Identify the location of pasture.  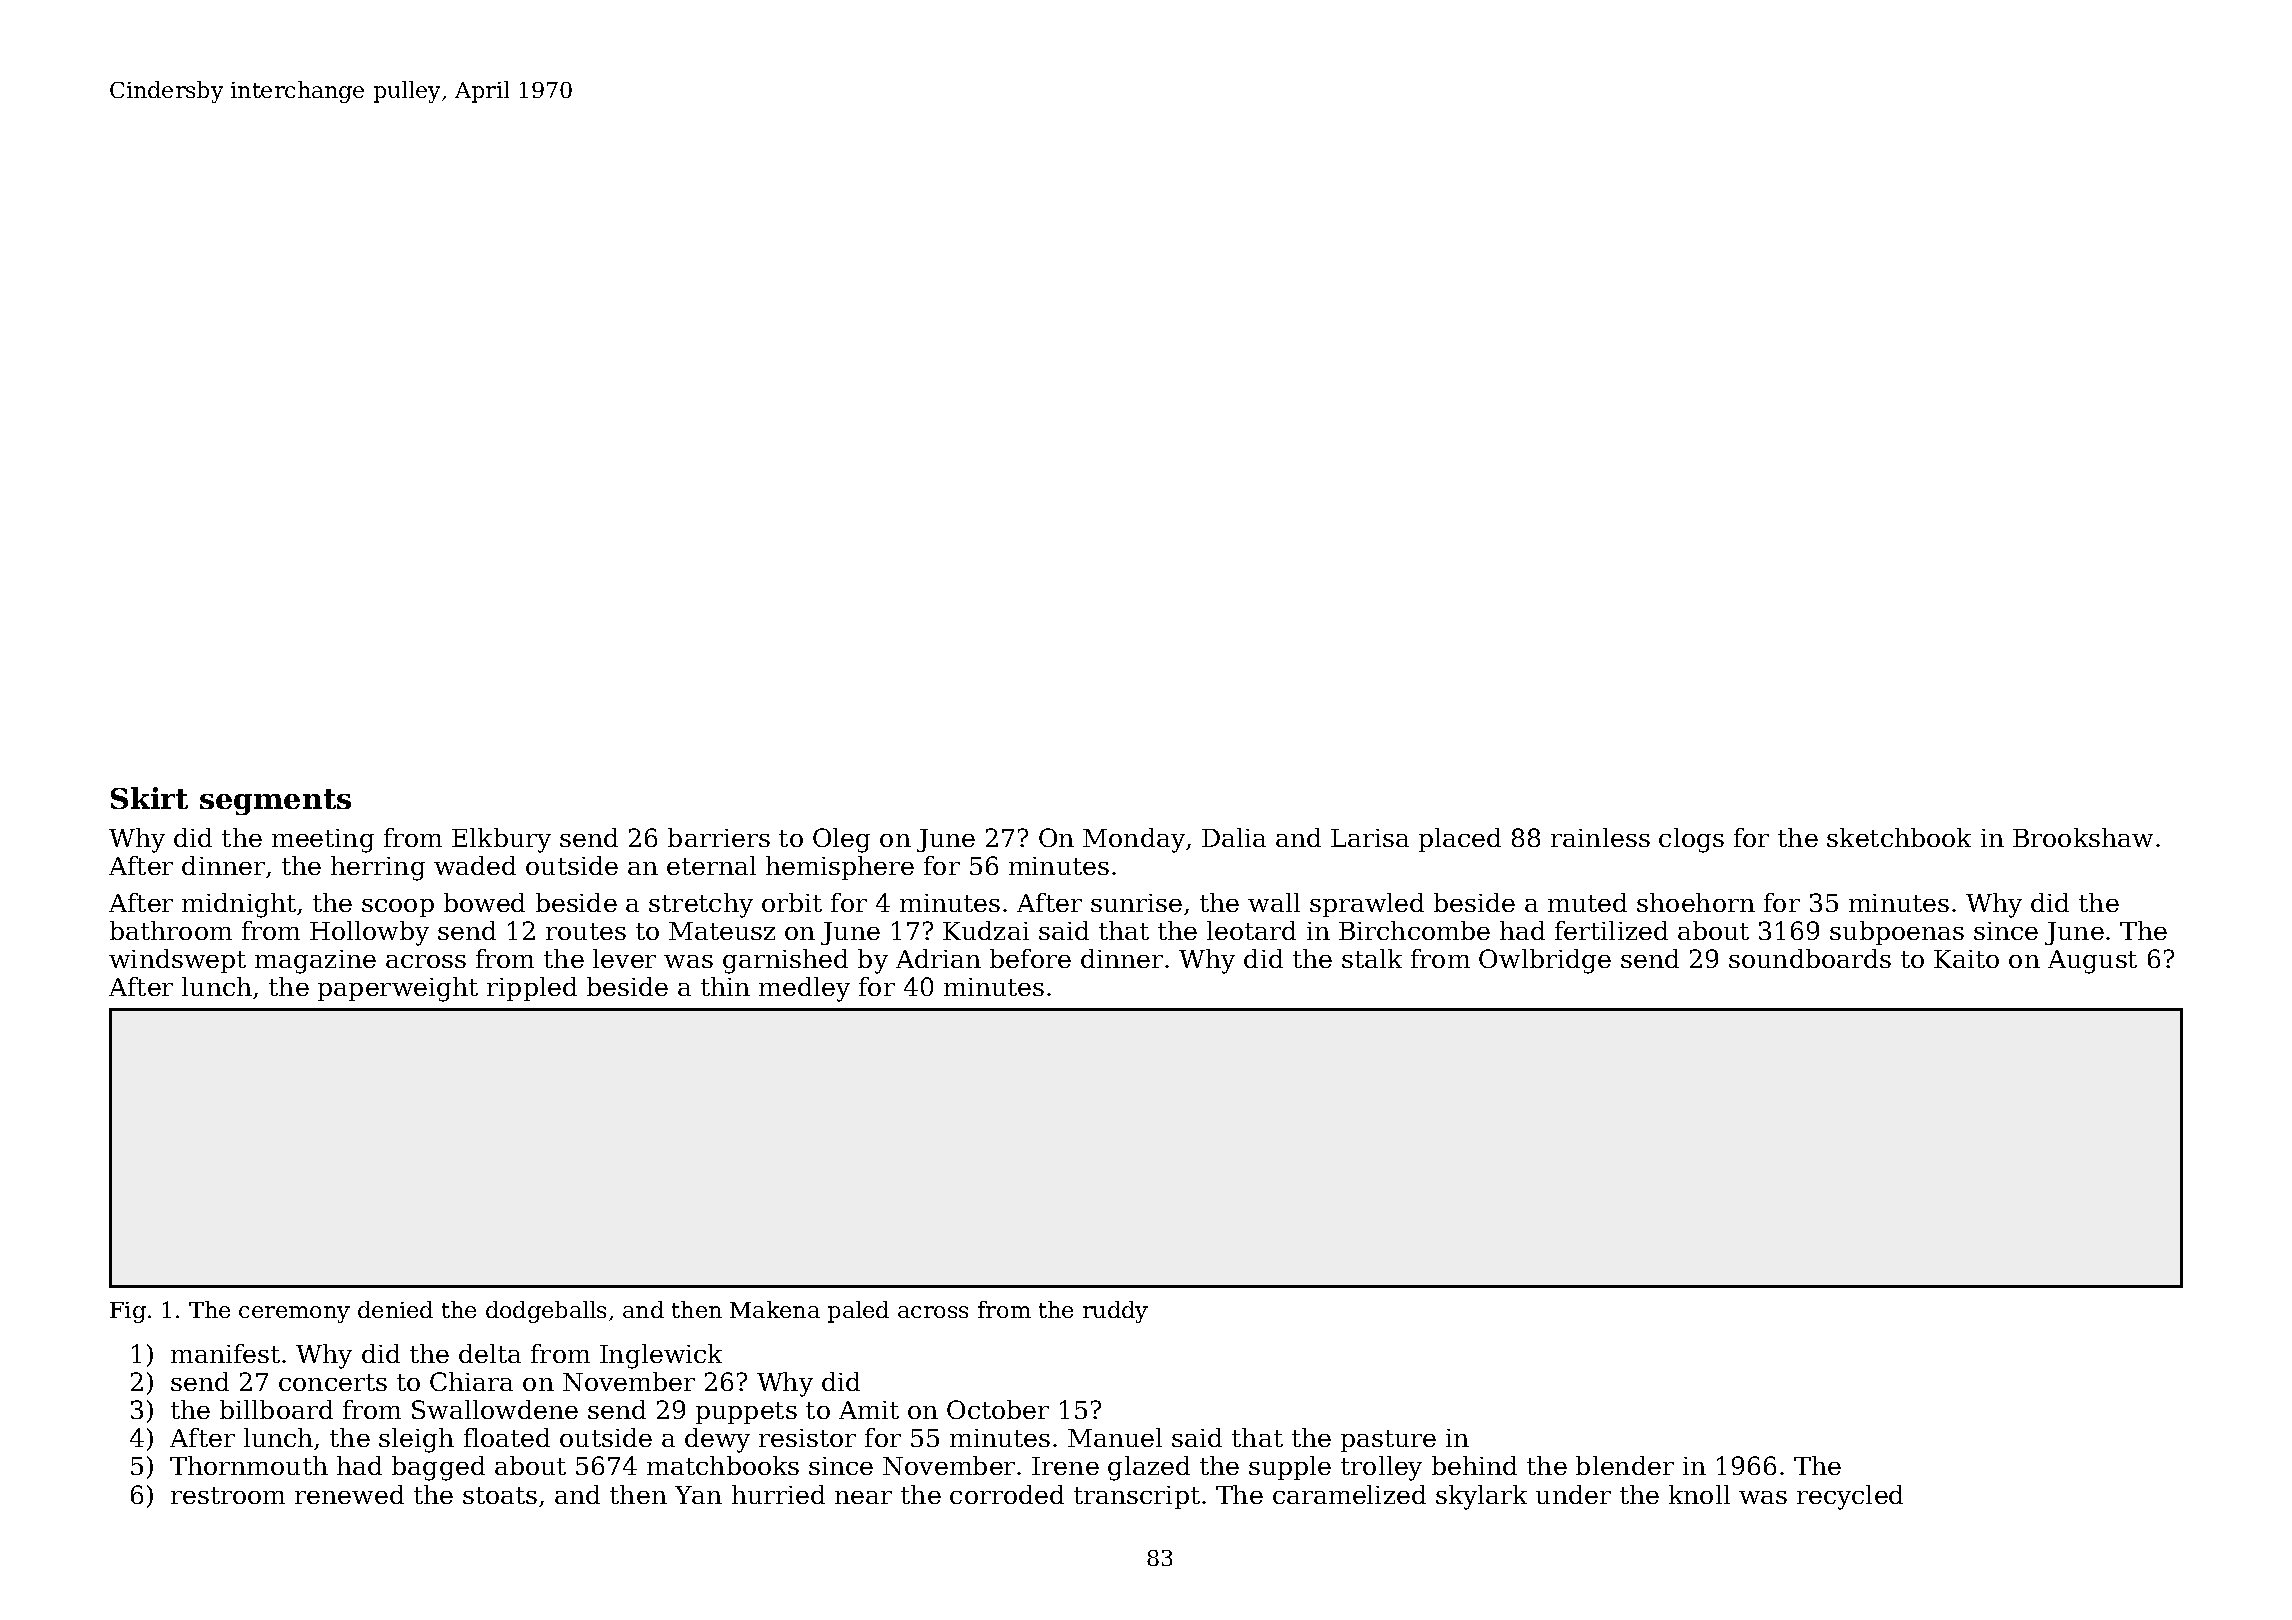
(1388, 1441).
